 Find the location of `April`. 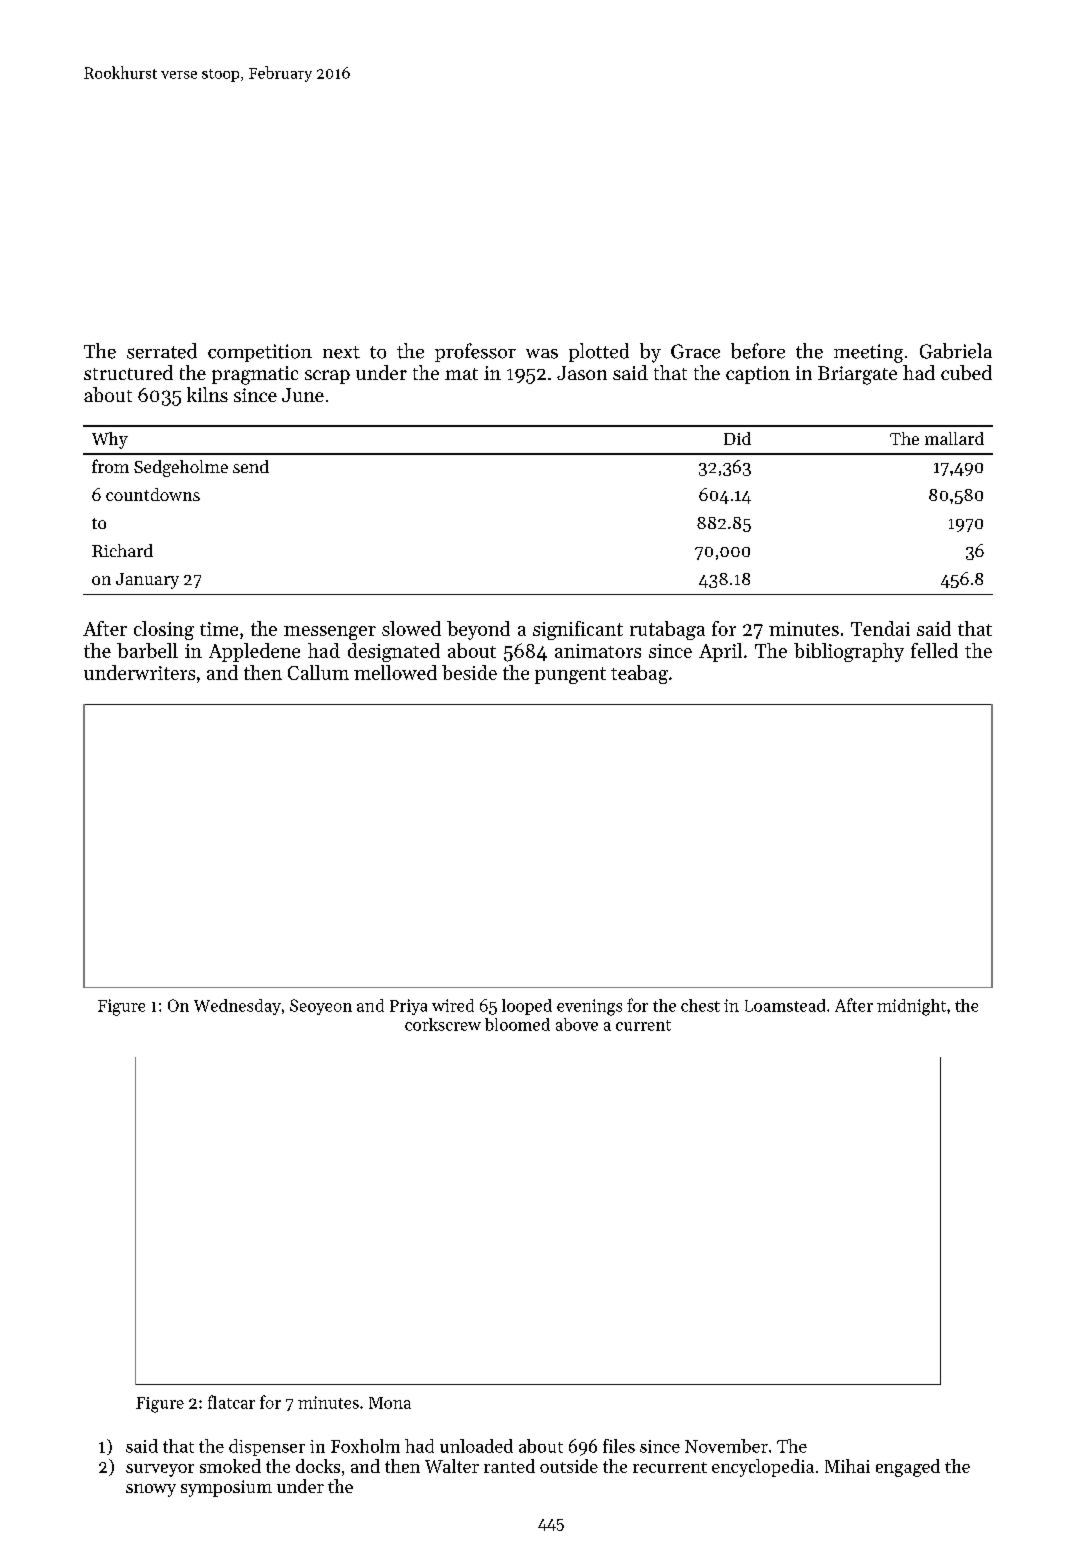

April is located at coordinates (720, 652).
